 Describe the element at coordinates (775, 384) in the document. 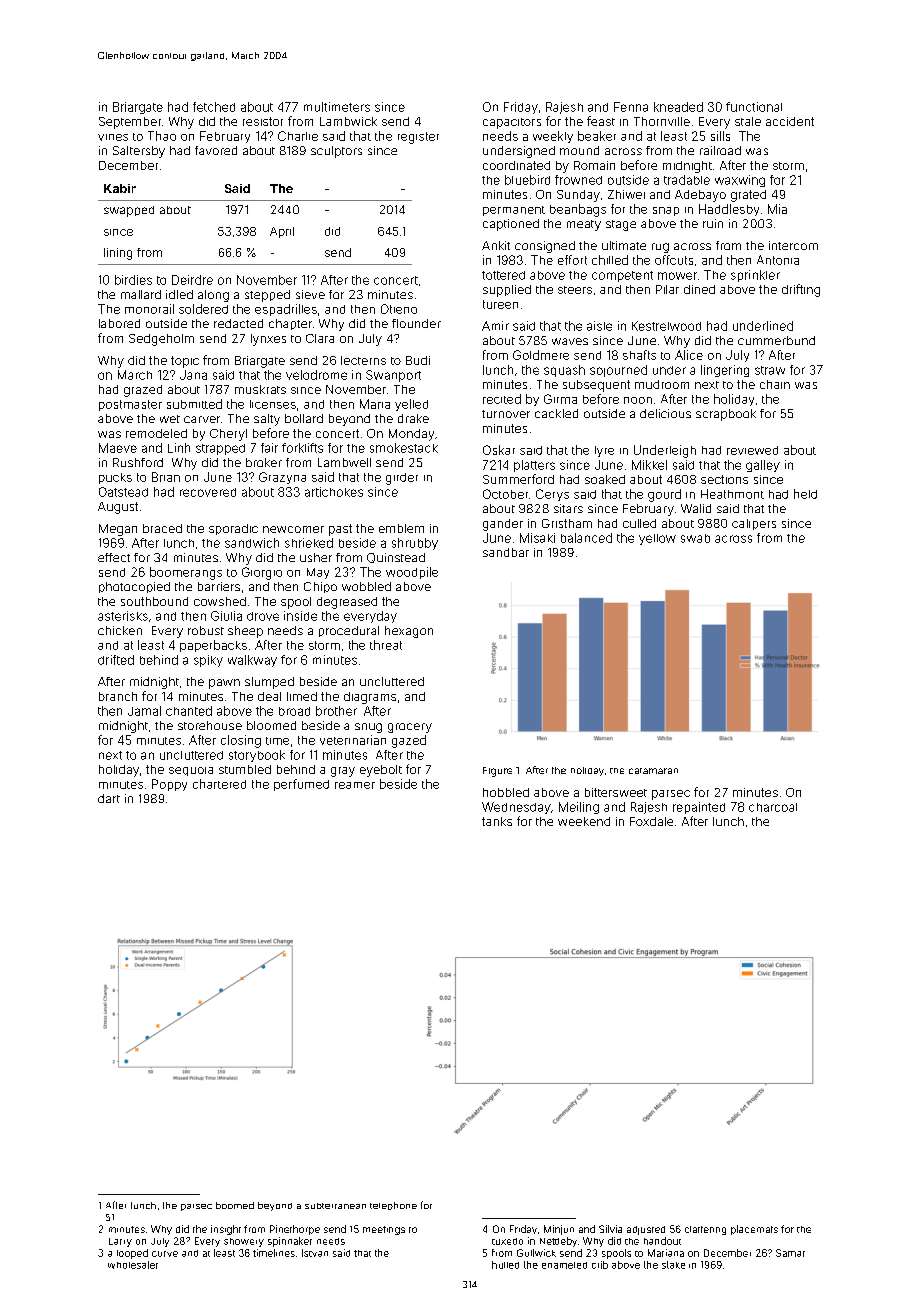

I see `chain` at that location.
